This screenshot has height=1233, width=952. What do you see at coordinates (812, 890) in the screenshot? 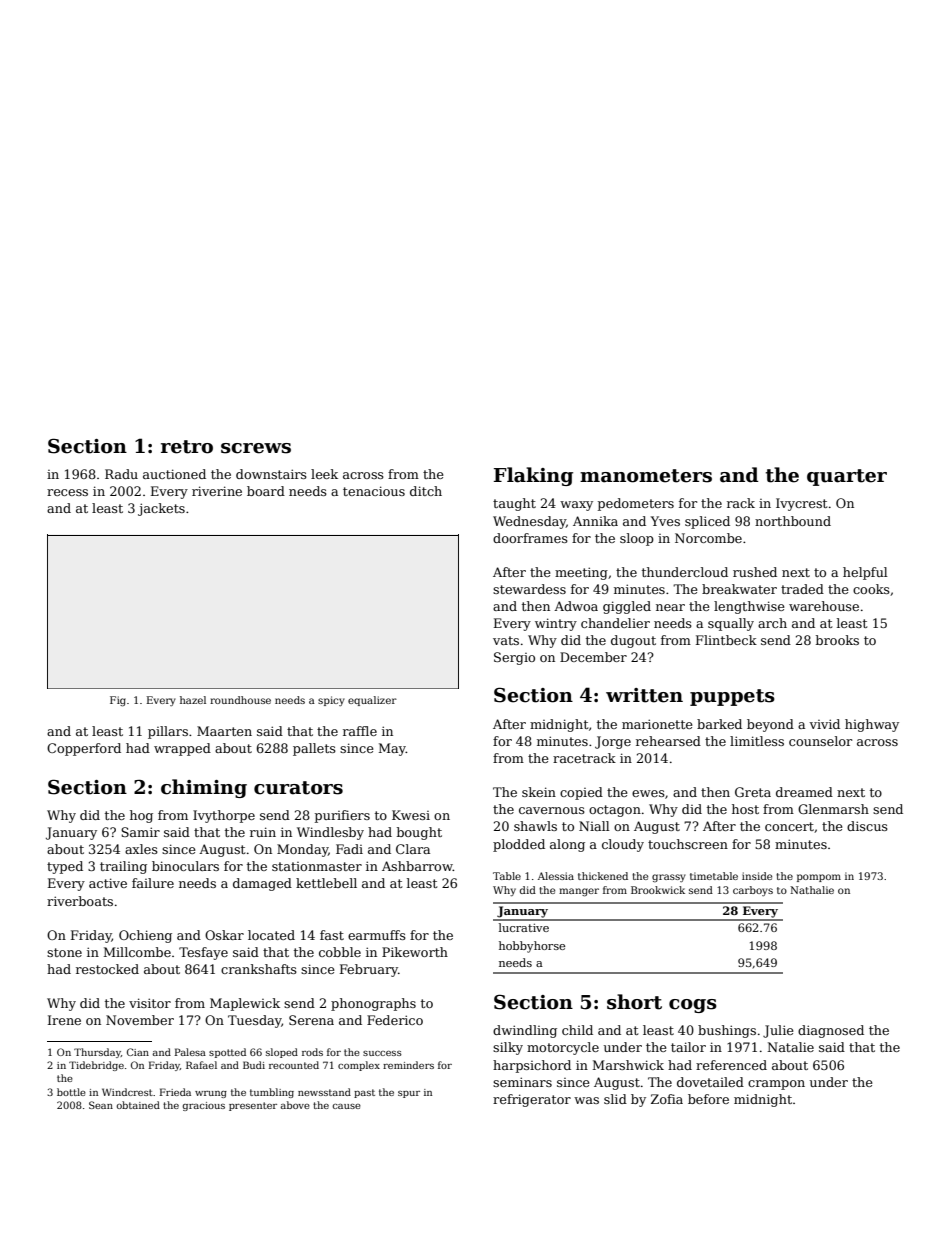
I see `Nathalie` at bounding box center [812, 890].
